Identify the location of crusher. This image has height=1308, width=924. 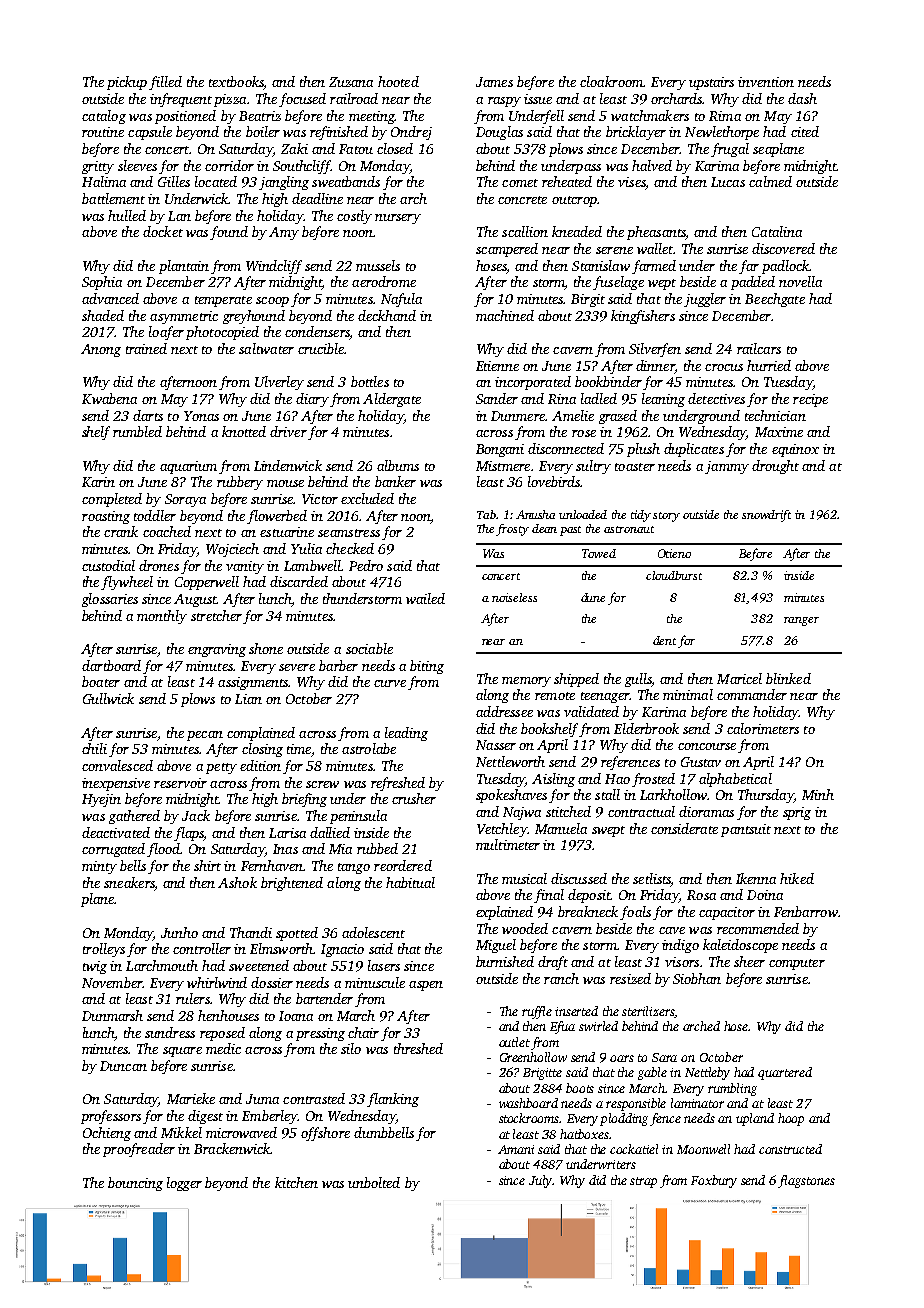
(414, 798).
